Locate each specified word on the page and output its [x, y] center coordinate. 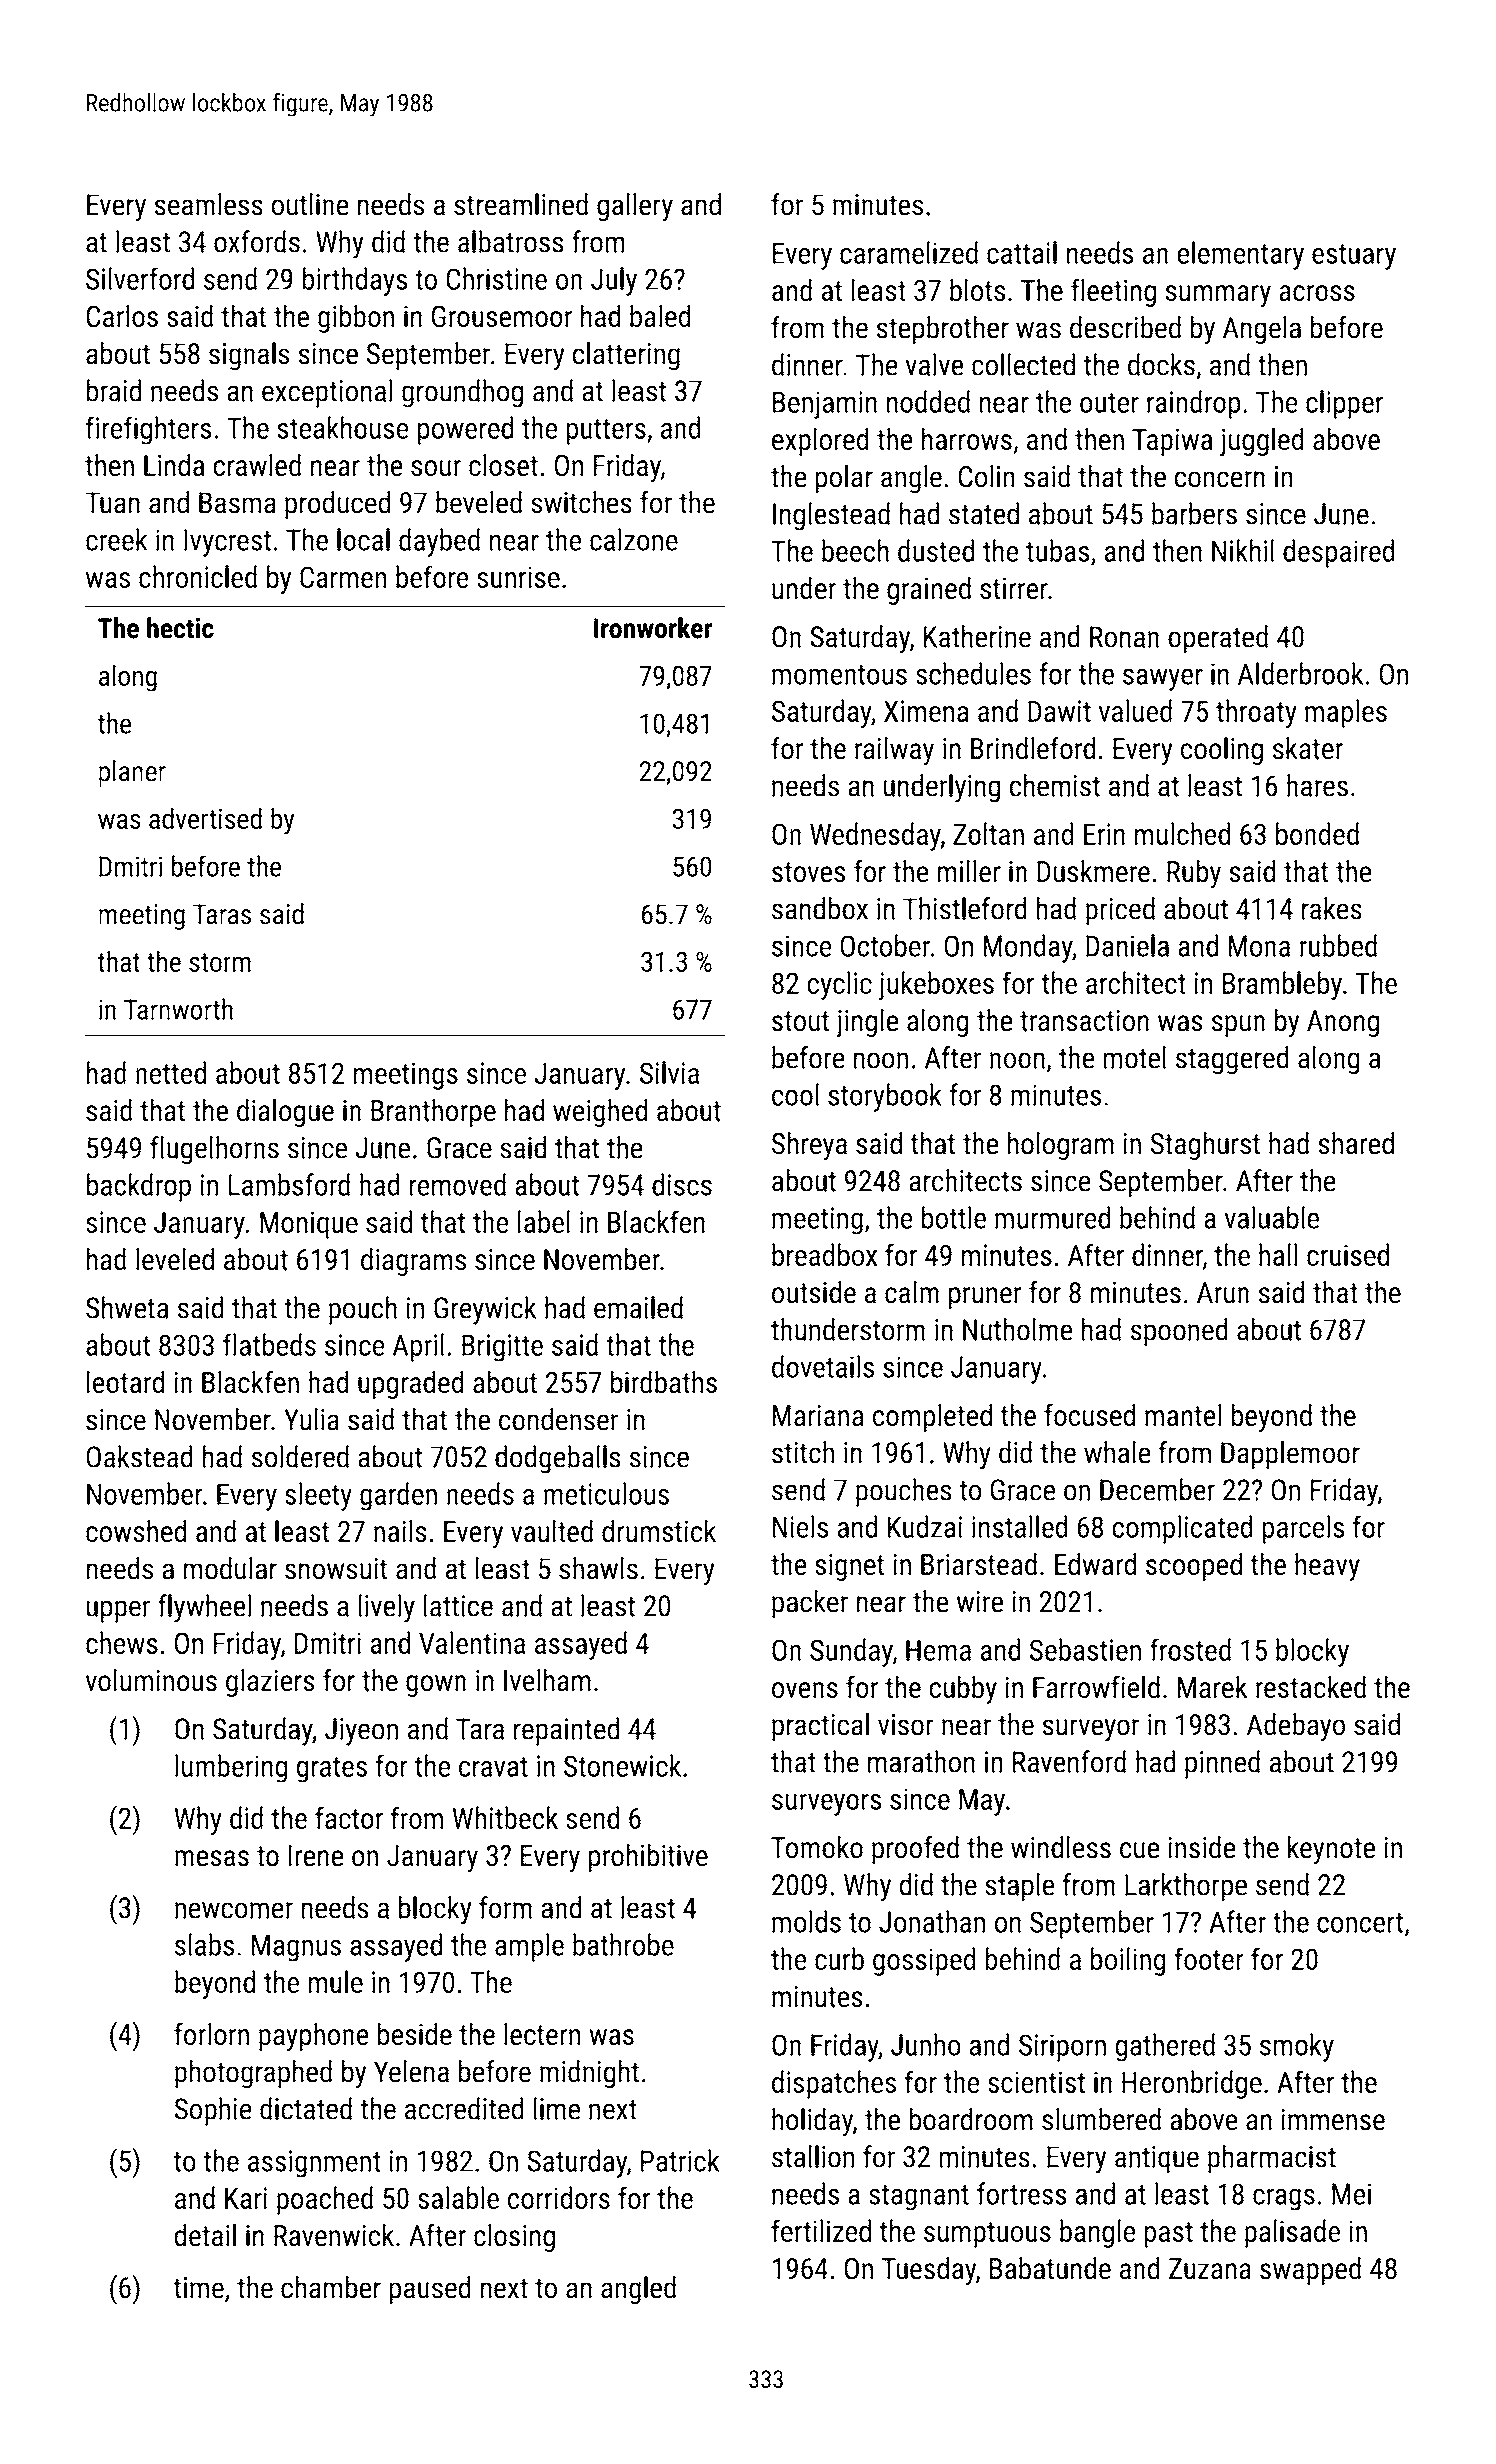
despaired [1338, 553]
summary [1218, 296]
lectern [542, 2034]
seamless [209, 204]
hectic [180, 628]
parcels [1303, 1529]
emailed [638, 1307]
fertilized [821, 2230]
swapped [1310, 2271]
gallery [635, 207]
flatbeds [269, 1344]
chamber [331, 2287]
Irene [316, 1856]
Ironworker [653, 628]
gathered [1165, 2047]
